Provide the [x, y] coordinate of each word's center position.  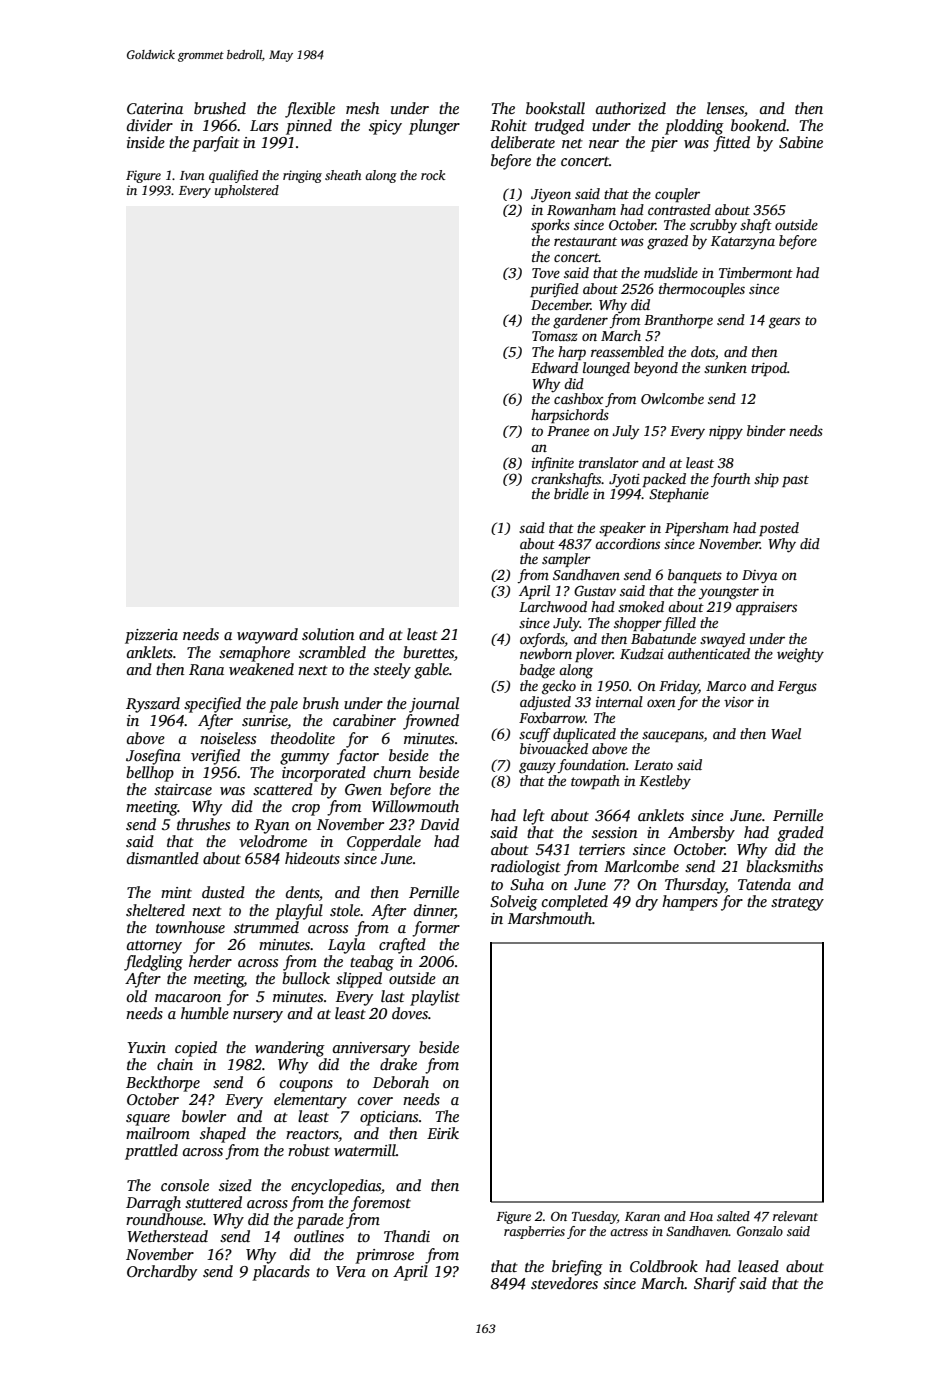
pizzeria [151, 636]
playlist [435, 998]
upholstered [247, 191]
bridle [571, 493]
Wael [786, 733]
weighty [800, 655]
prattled [151, 1152]
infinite [553, 464]
